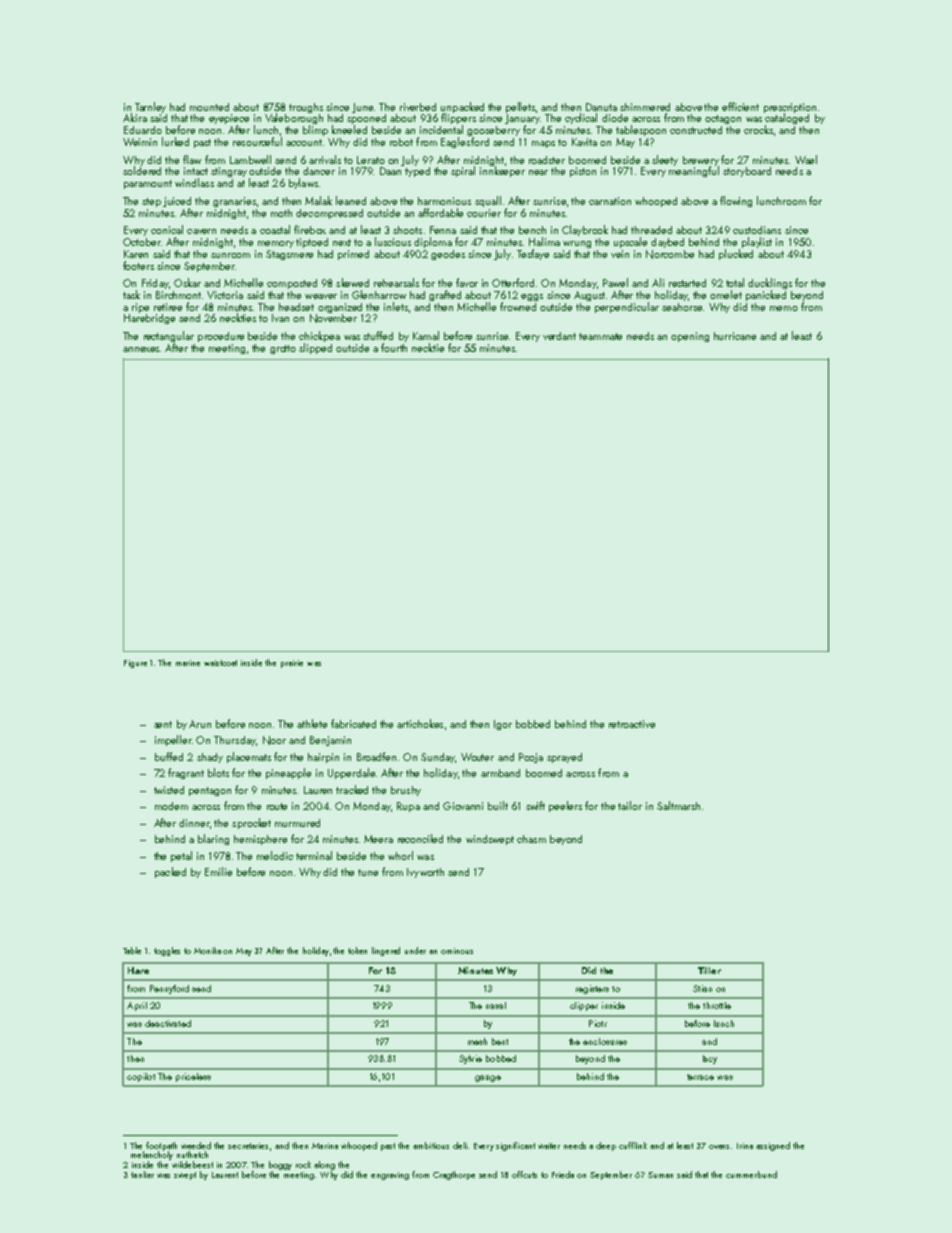  What do you see at coordinates (275, 229) in the screenshot?
I see `coastal` at bounding box center [275, 229].
